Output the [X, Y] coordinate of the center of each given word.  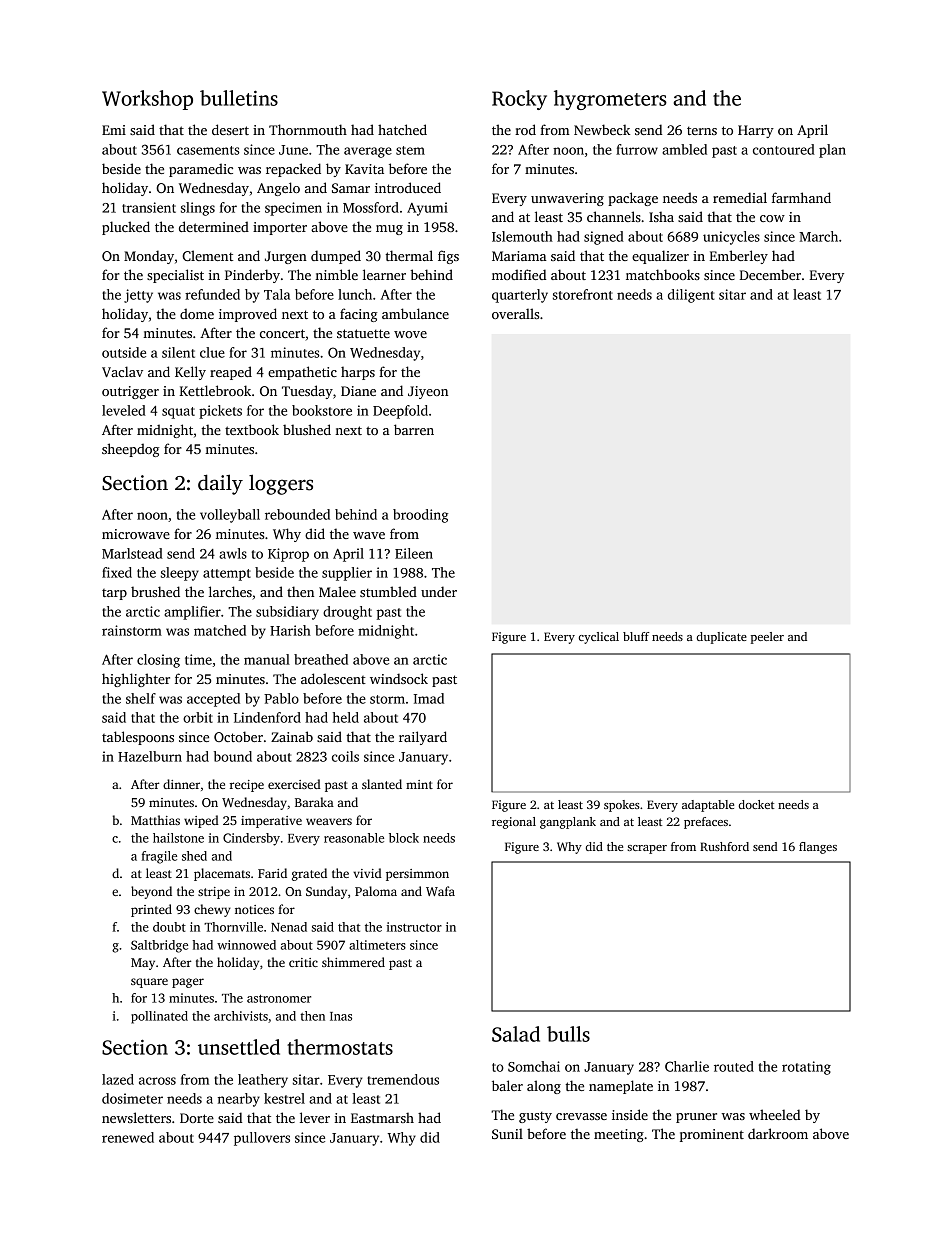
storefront [583, 294]
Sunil [507, 1133]
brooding [420, 516]
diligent [691, 296]
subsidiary [287, 613]
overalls [515, 313]
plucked [126, 228]
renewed [128, 1137]
